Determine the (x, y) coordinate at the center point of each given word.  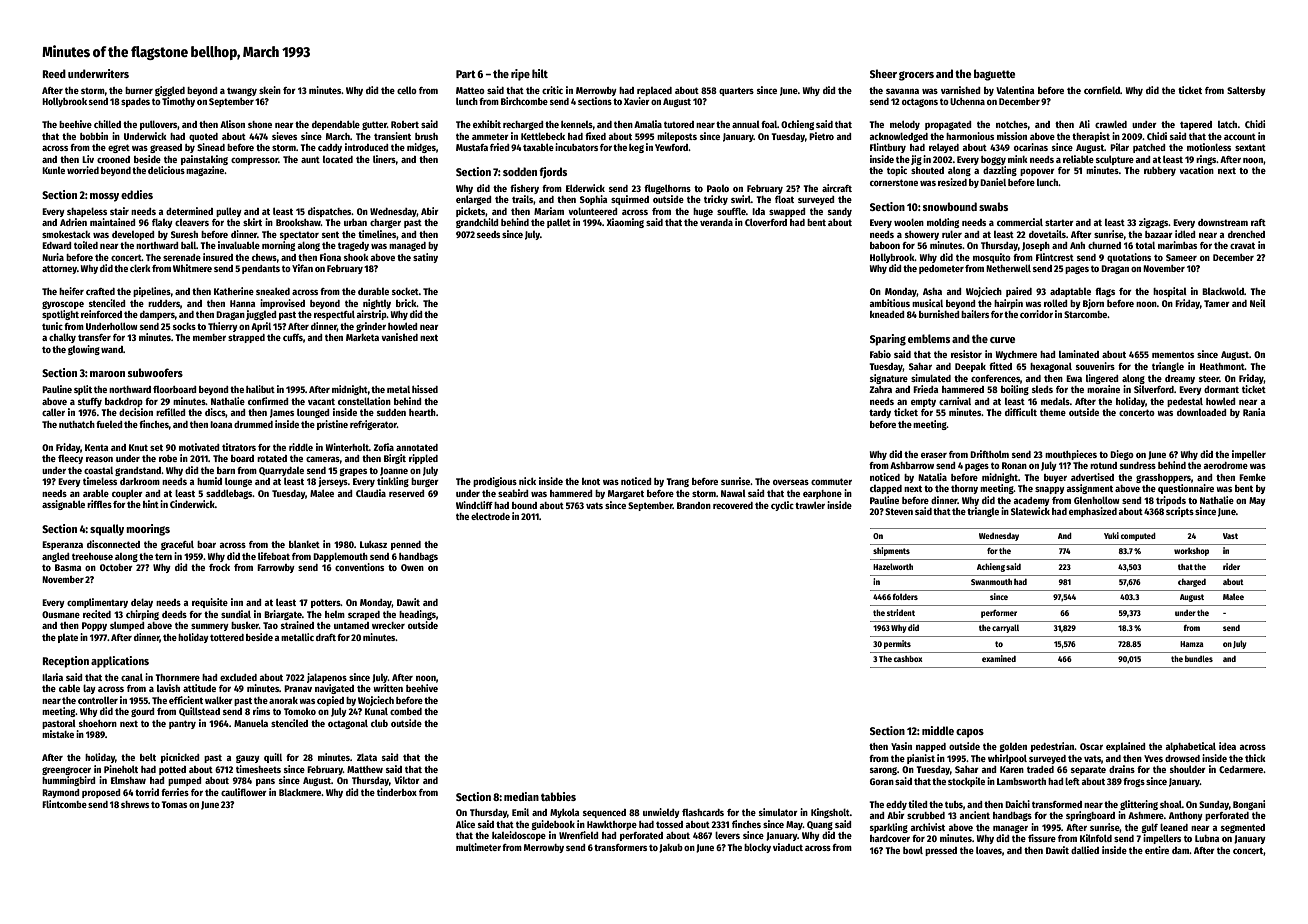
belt (148, 757)
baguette (994, 75)
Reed (54, 73)
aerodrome (1225, 465)
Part (466, 74)
